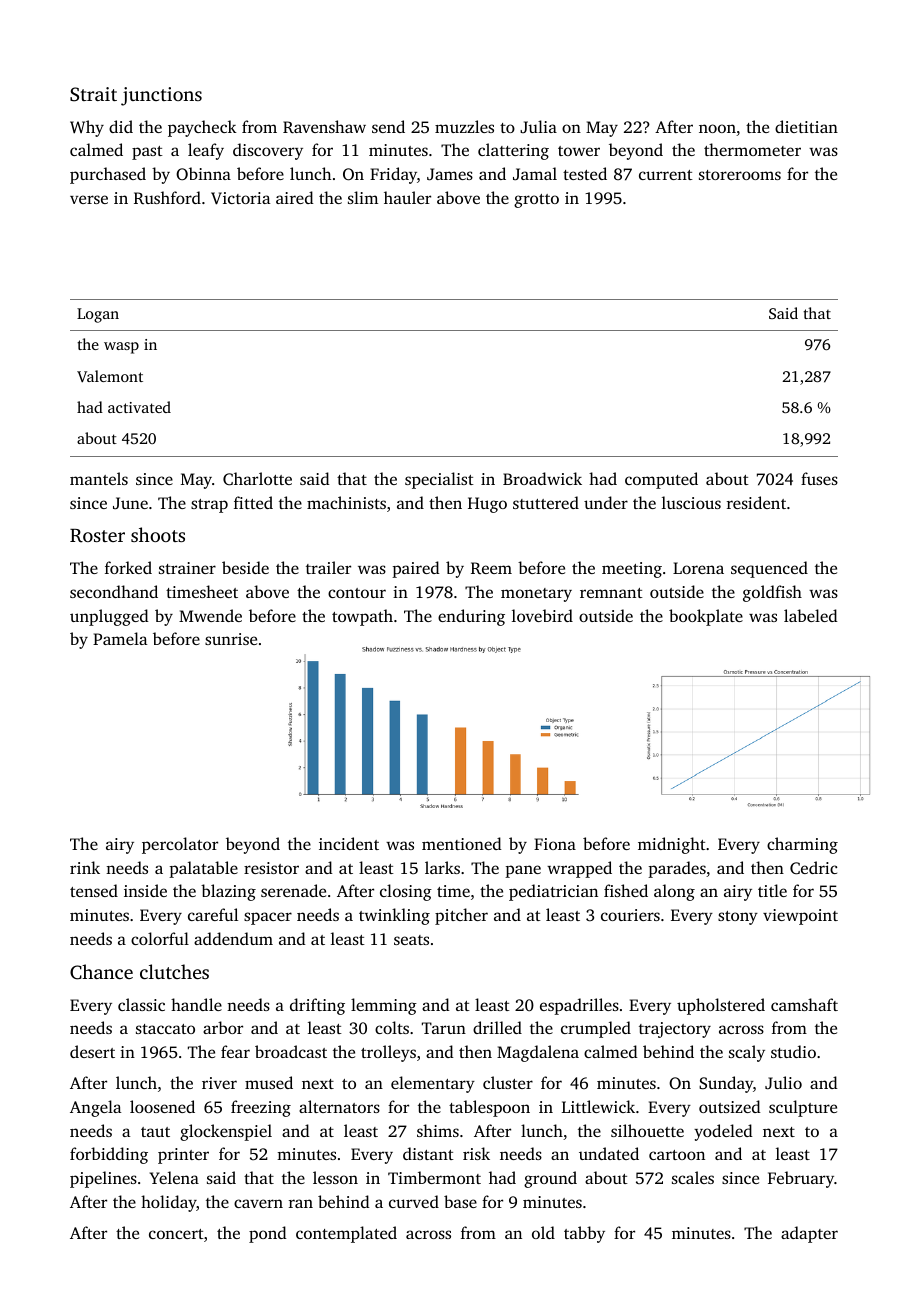 Image resolution: width=908 pixels, height=1316 pixels. I want to click on labeled, so click(811, 615).
